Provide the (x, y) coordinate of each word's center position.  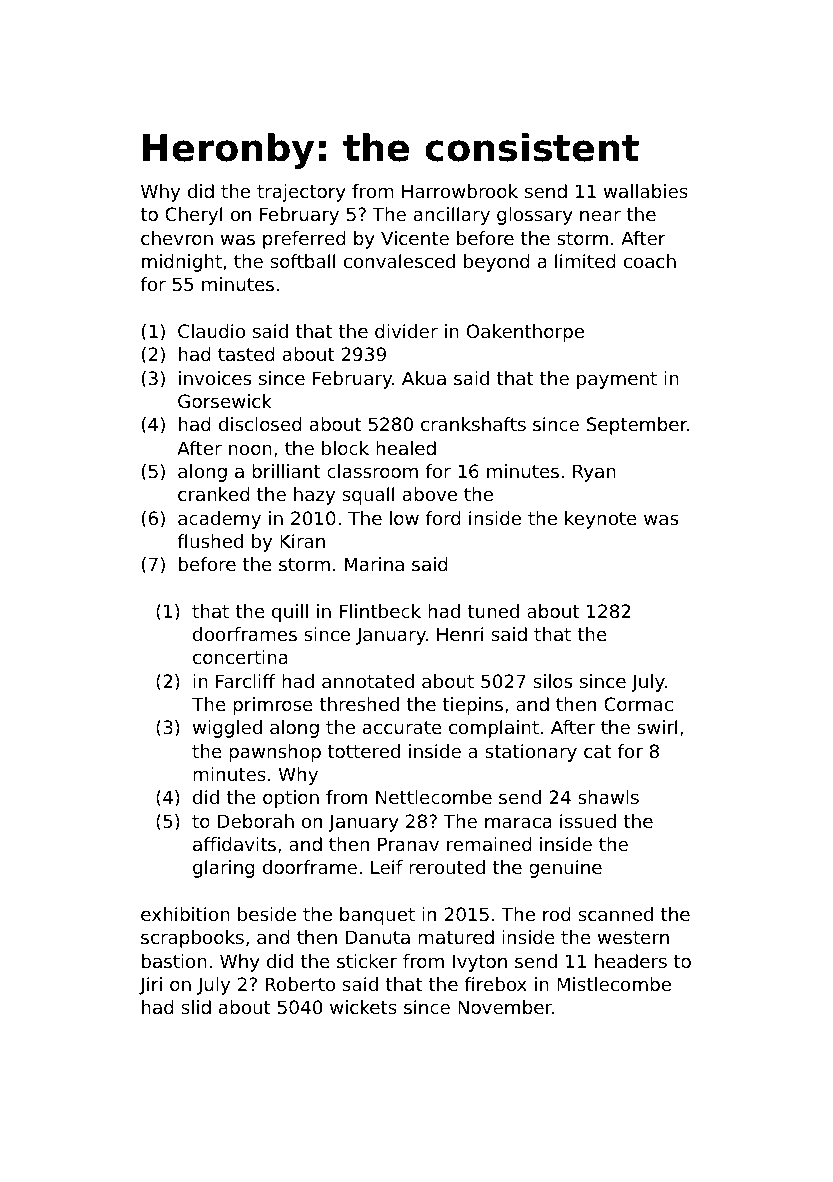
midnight (182, 263)
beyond (497, 263)
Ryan (594, 473)
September (637, 426)
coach (650, 261)
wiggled (227, 729)
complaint (494, 729)
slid (196, 1007)
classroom (372, 471)
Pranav (408, 844)
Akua (424, 378)
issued (588, 821)
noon (250, 449)
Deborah (256, 821)
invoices (215, 378)
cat (598, 751)
